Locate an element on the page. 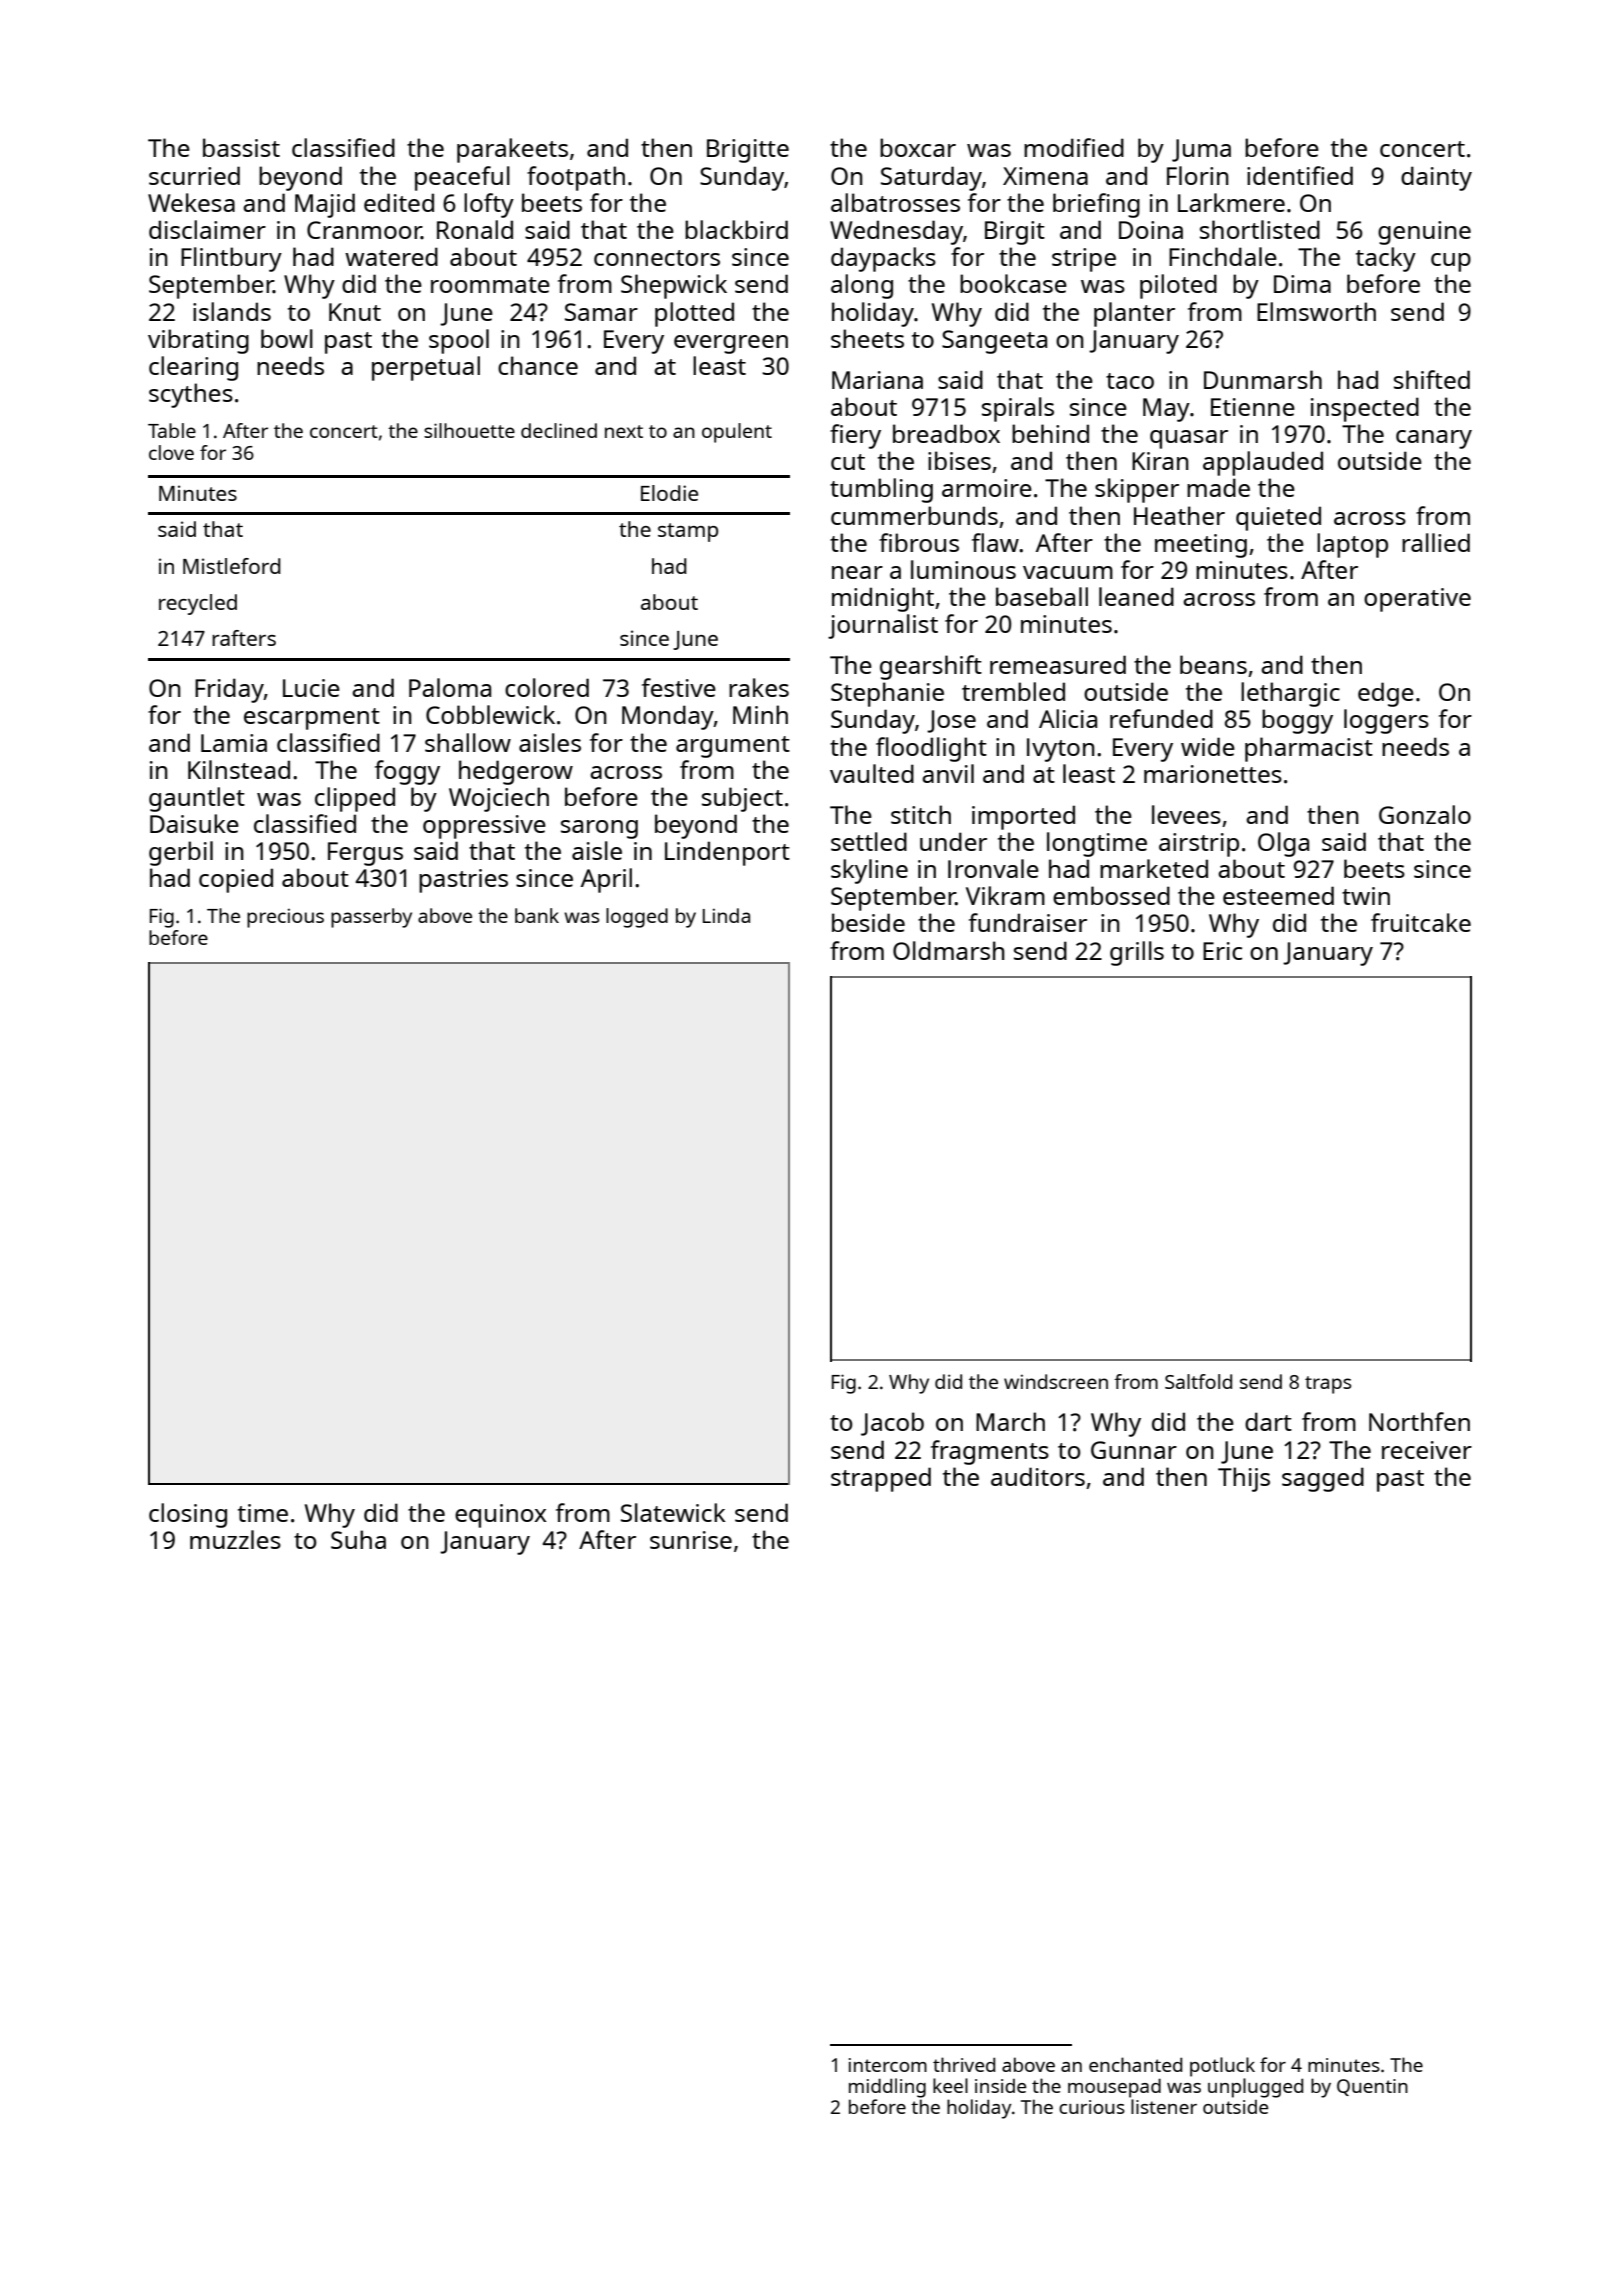  passerby is located at coordinates (371, 918).
